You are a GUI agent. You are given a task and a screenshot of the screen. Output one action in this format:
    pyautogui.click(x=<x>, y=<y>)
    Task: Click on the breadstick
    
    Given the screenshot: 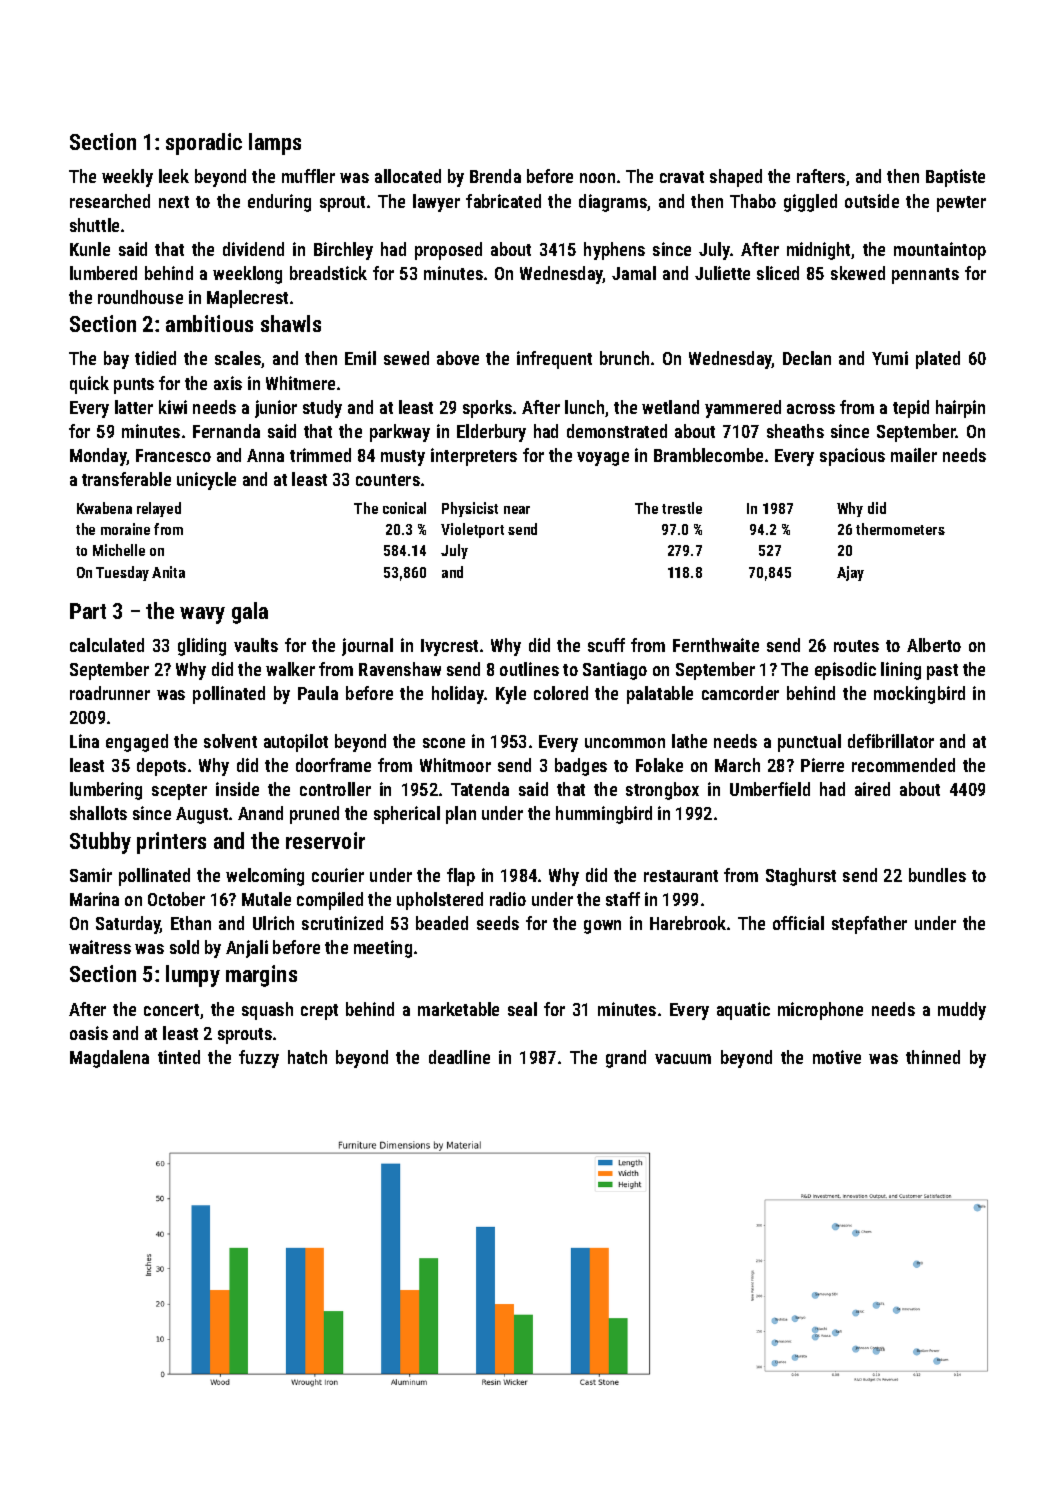 What is the action you would take?
    pyautogui.click(x=328, y=273)
